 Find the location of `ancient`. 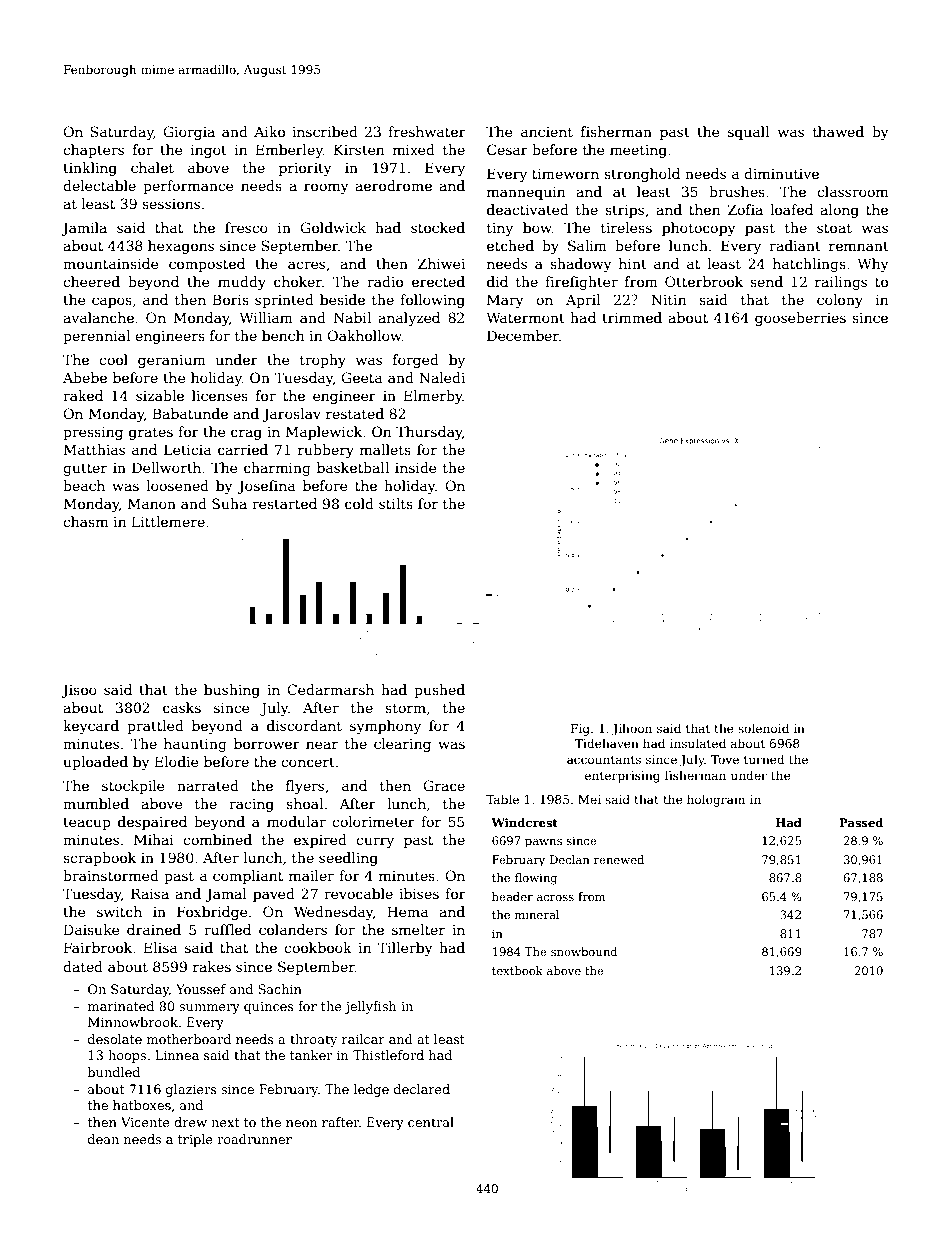

ancient is located at coordinates (547, 132).
